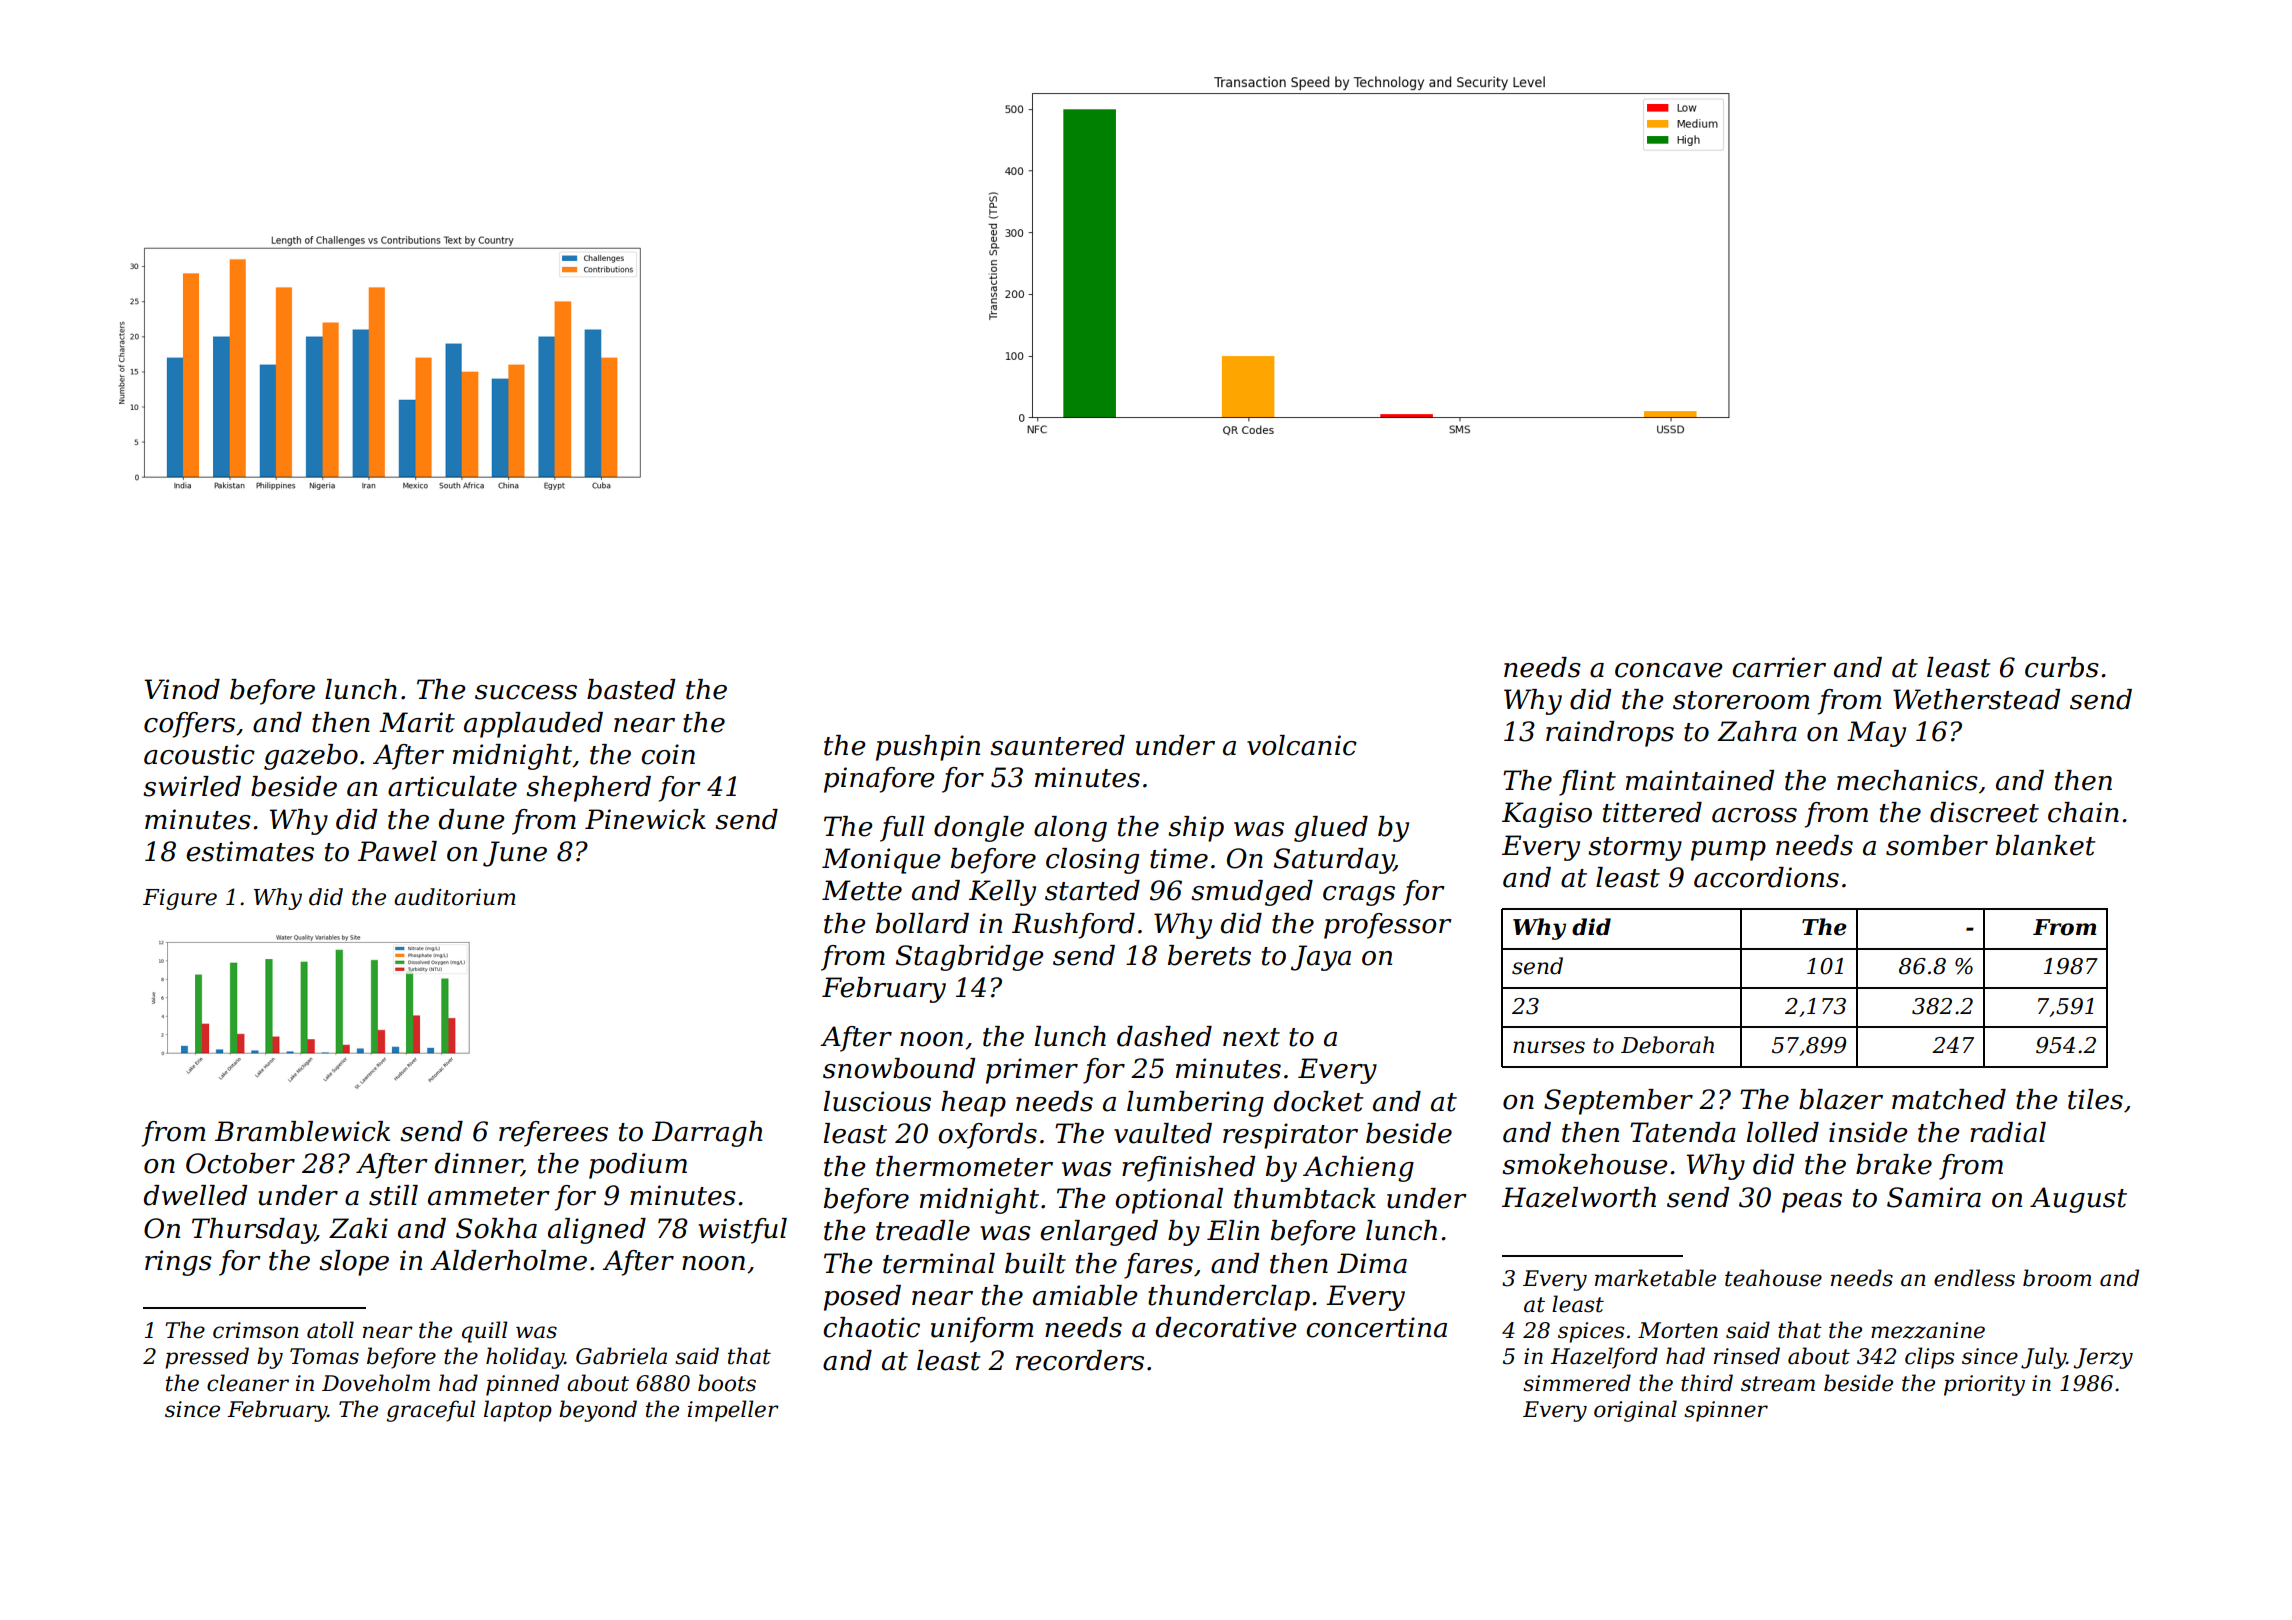 This image has height=1620, width=2292. I want to click on Vinod, so click(182, 689).
